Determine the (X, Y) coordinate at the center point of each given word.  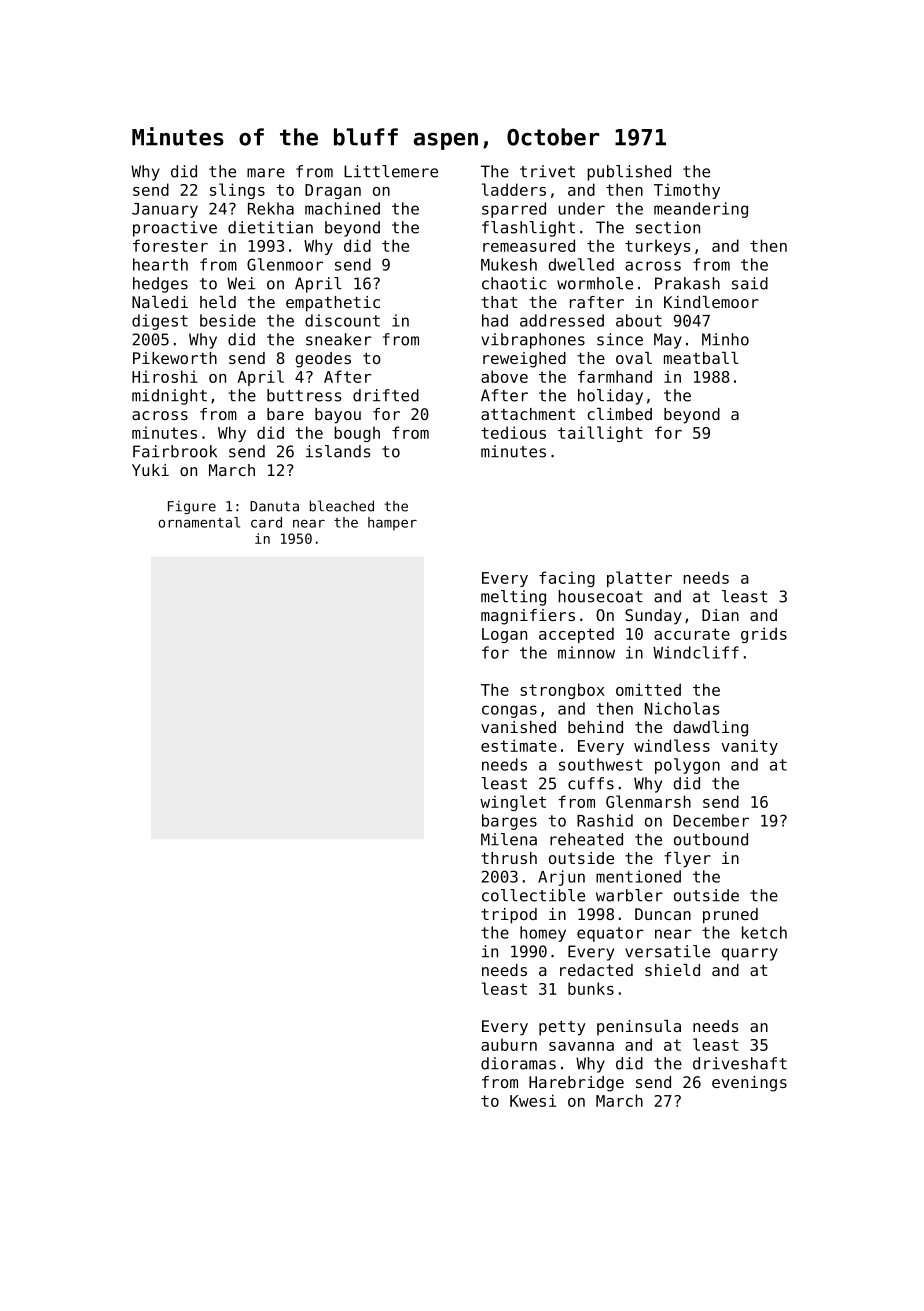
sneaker (339, 339)
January (165, 210)
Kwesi (533, 1100)
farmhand (615, 376)
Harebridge (576, 1084)
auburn (509, 1044)
